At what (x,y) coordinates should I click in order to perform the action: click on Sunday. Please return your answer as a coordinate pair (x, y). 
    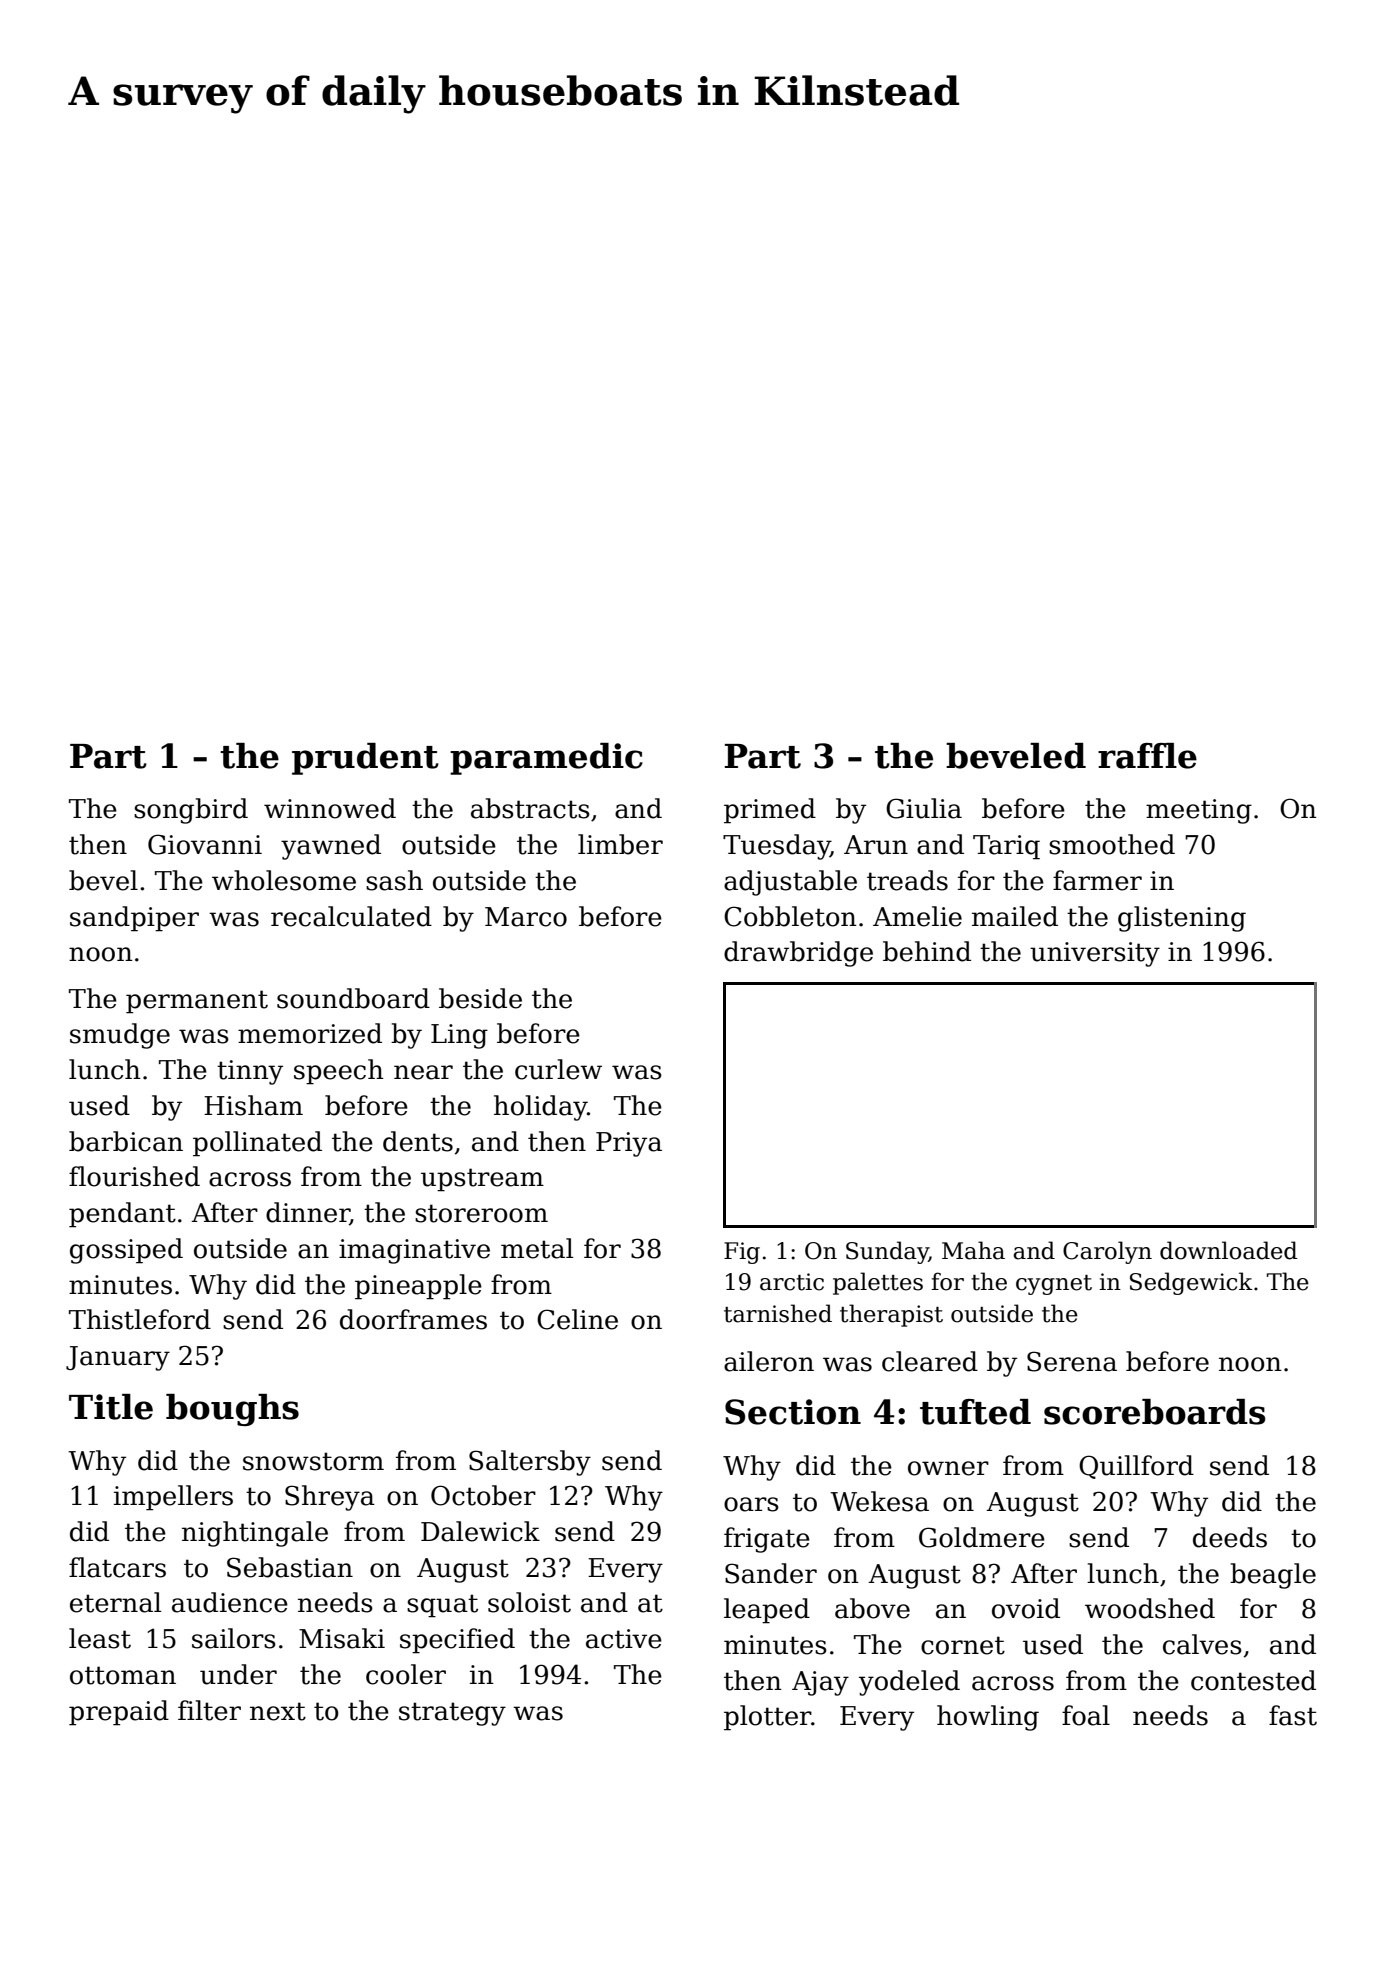
    Looking at the image, I should click on (887, 1252).
